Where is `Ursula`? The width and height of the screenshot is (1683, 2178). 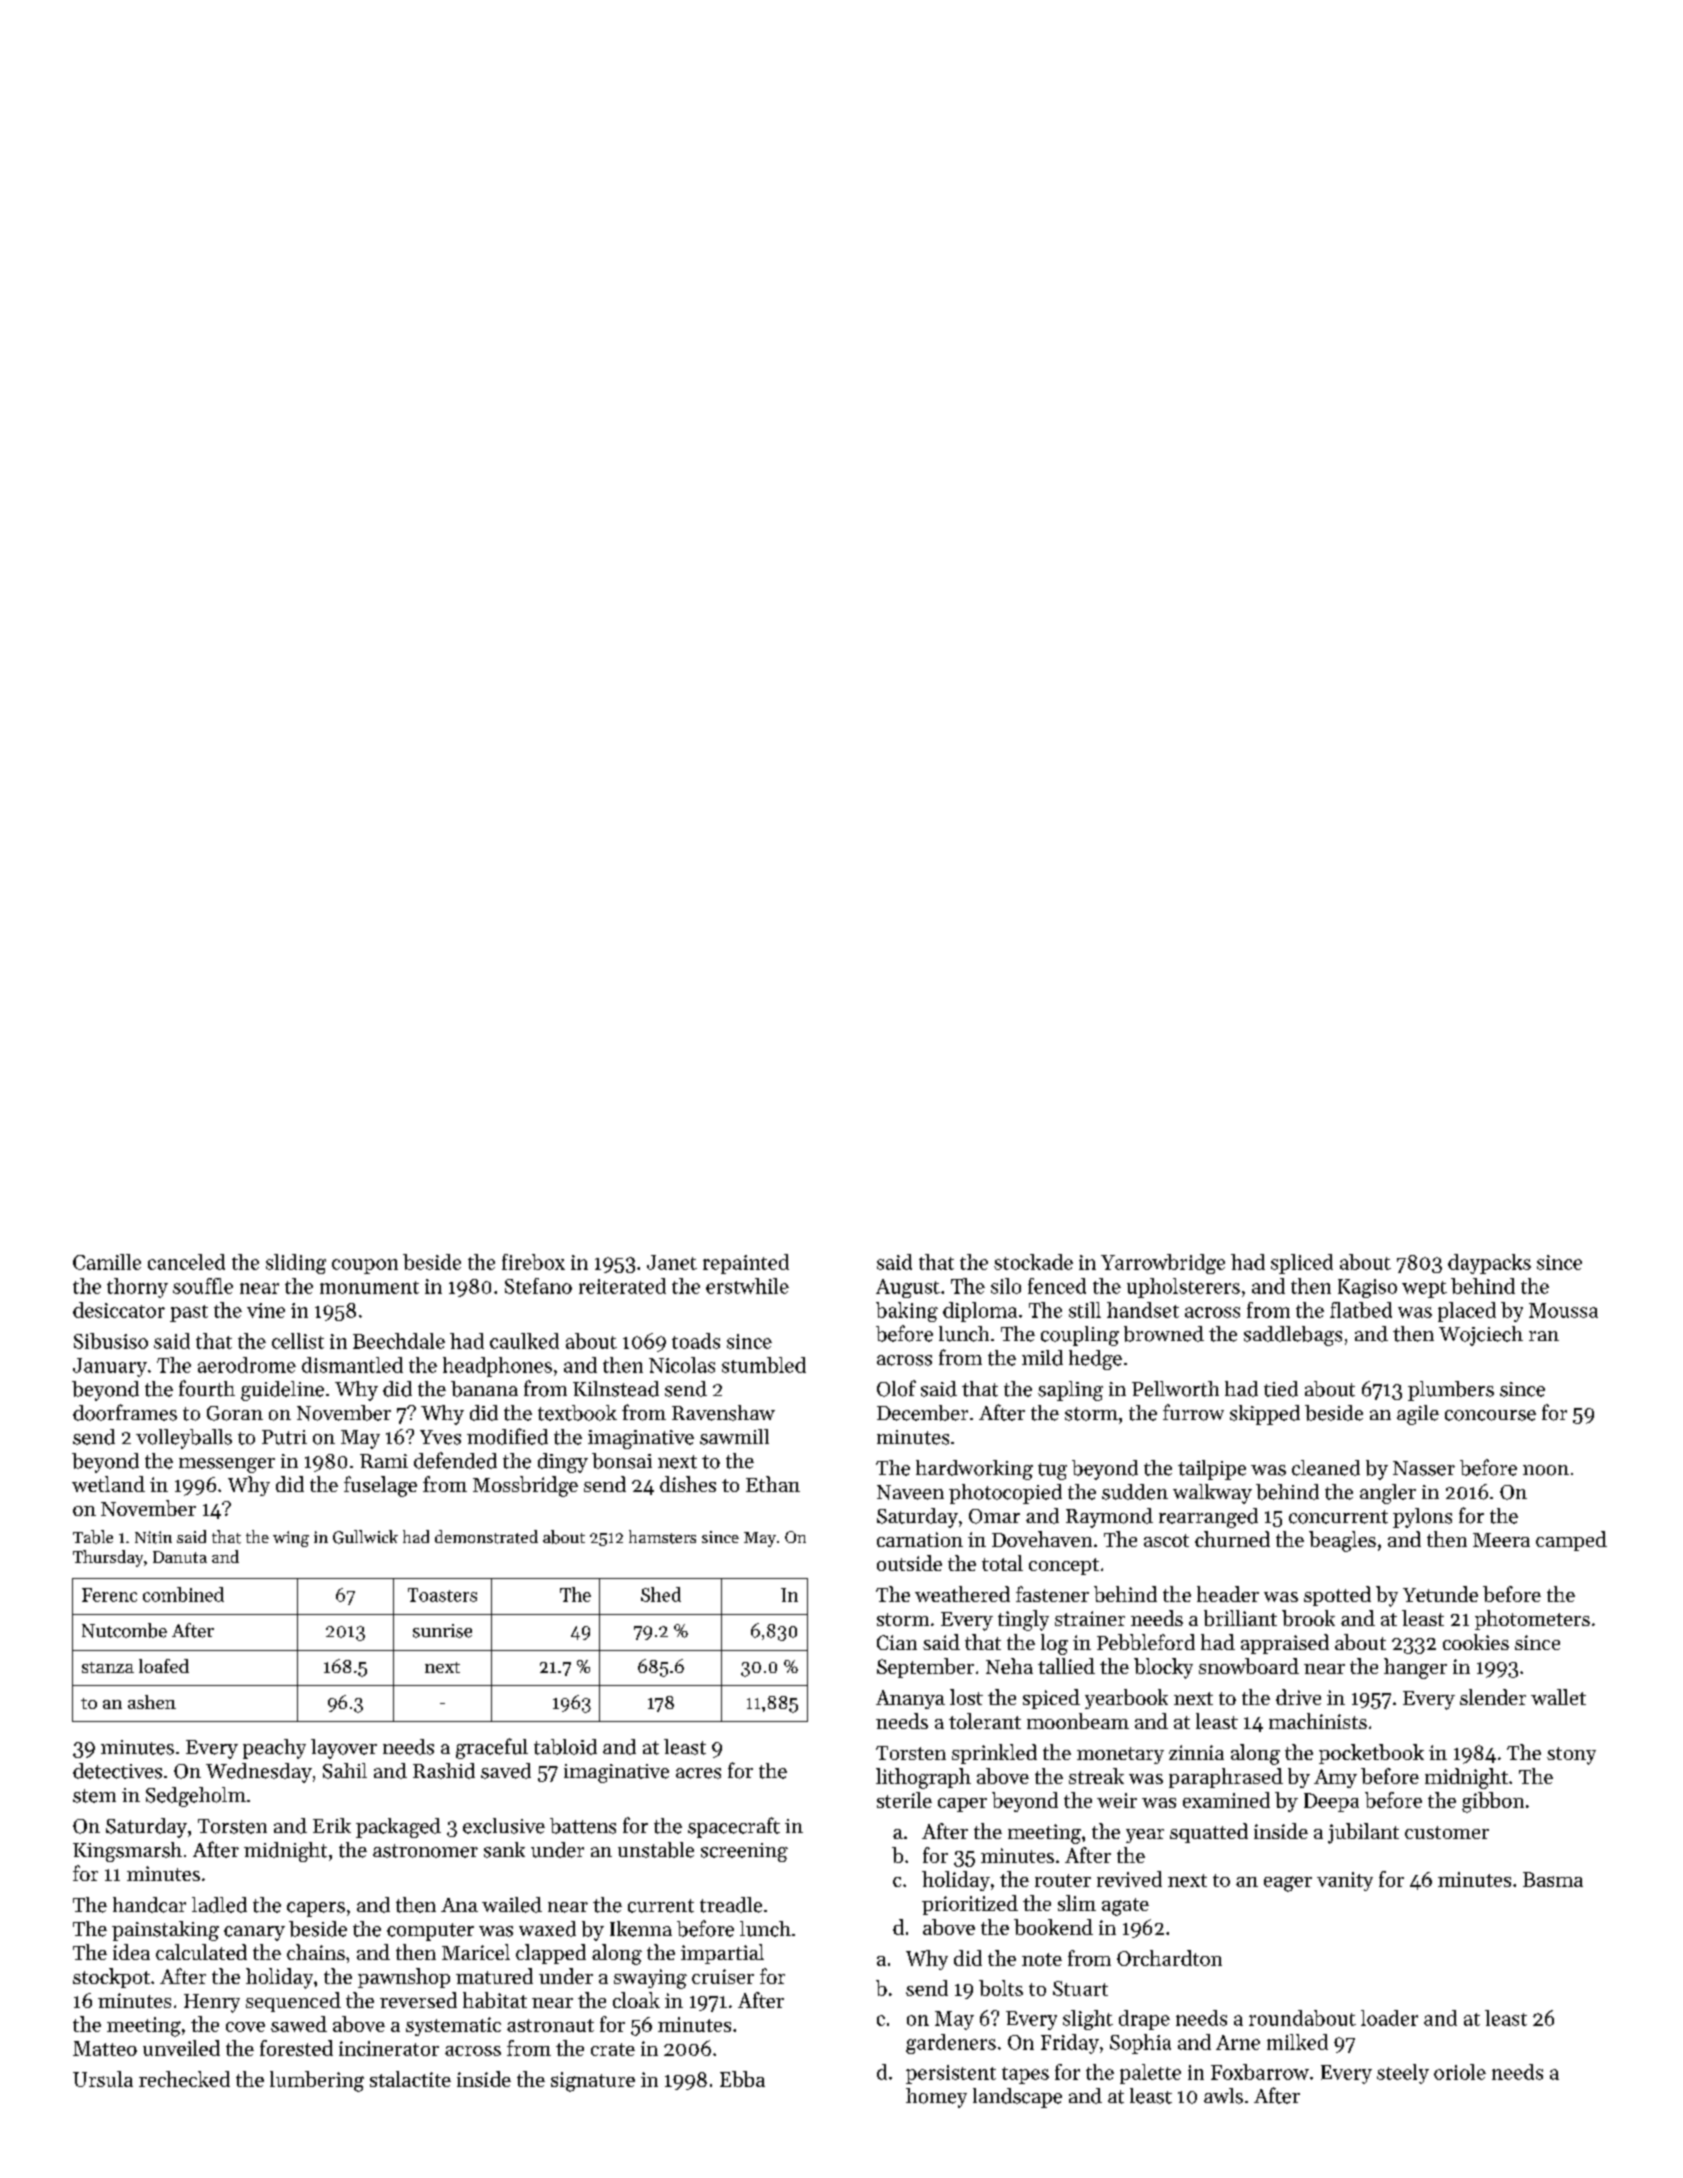 Ursula is located at coordinates (103, 2079).
